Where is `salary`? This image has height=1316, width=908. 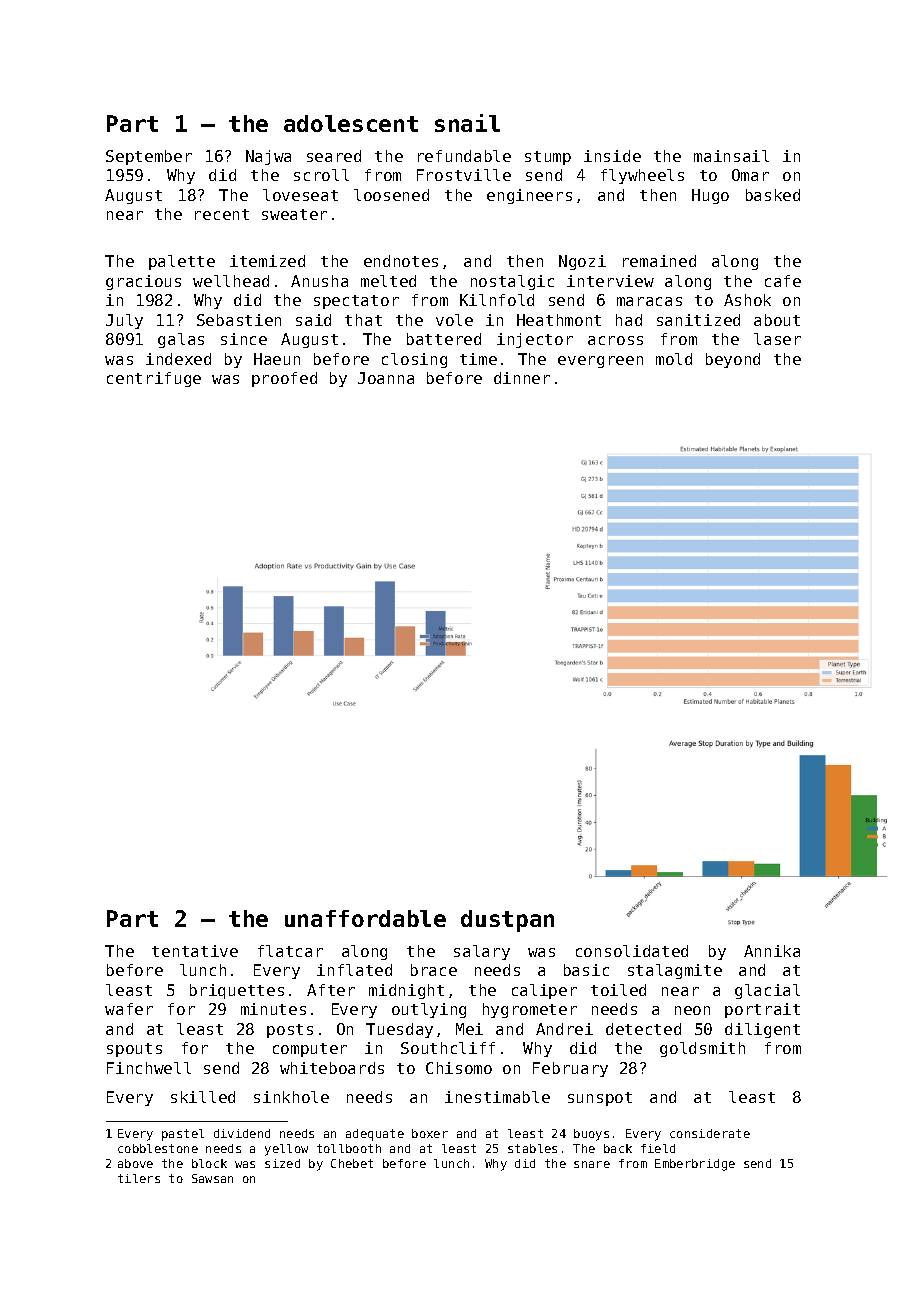
salary is located at coordinates (482, 952).
